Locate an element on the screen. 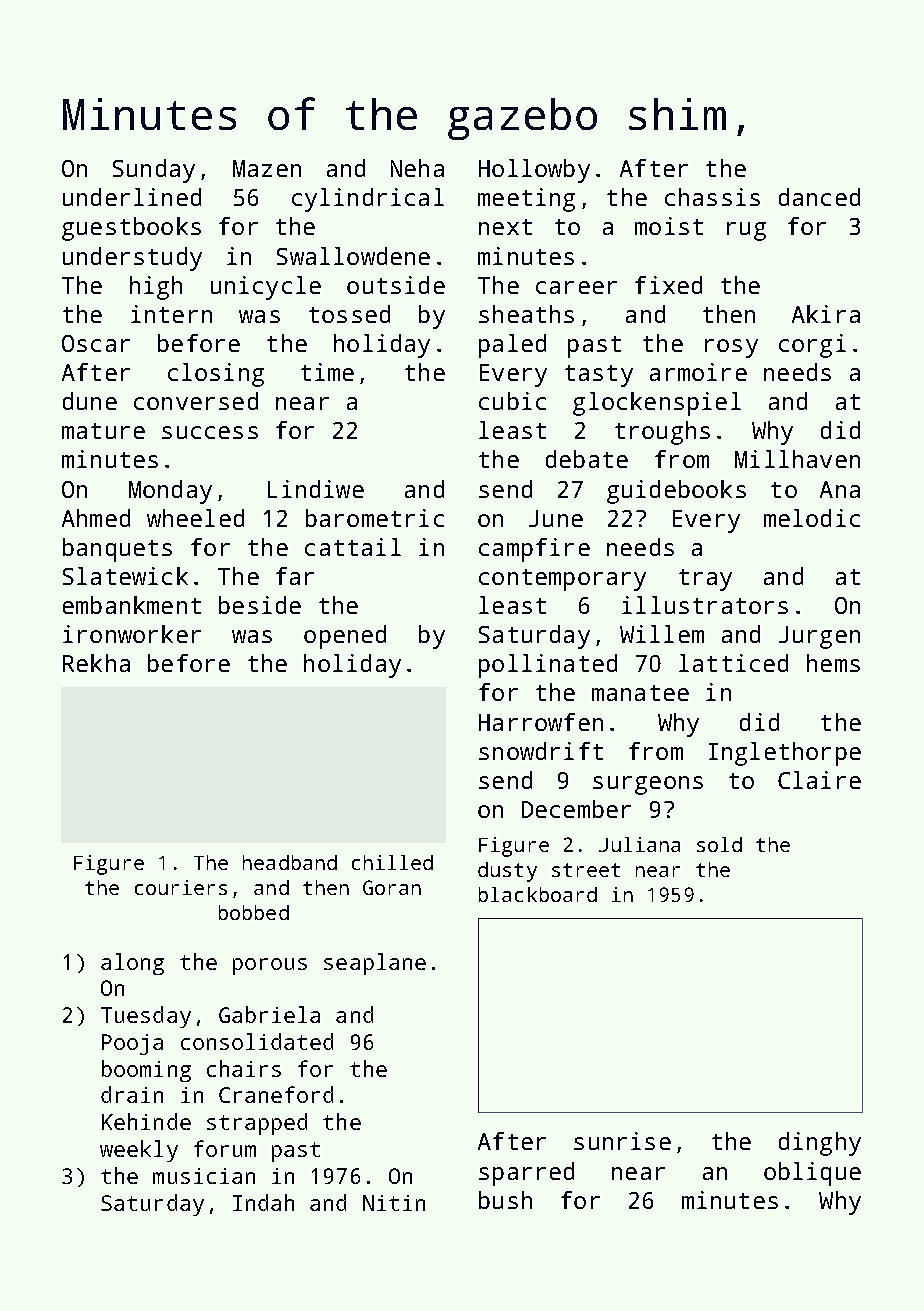 The width and height of the screenshot is (924, 1311). opened is located at coordinates (345, 637).
